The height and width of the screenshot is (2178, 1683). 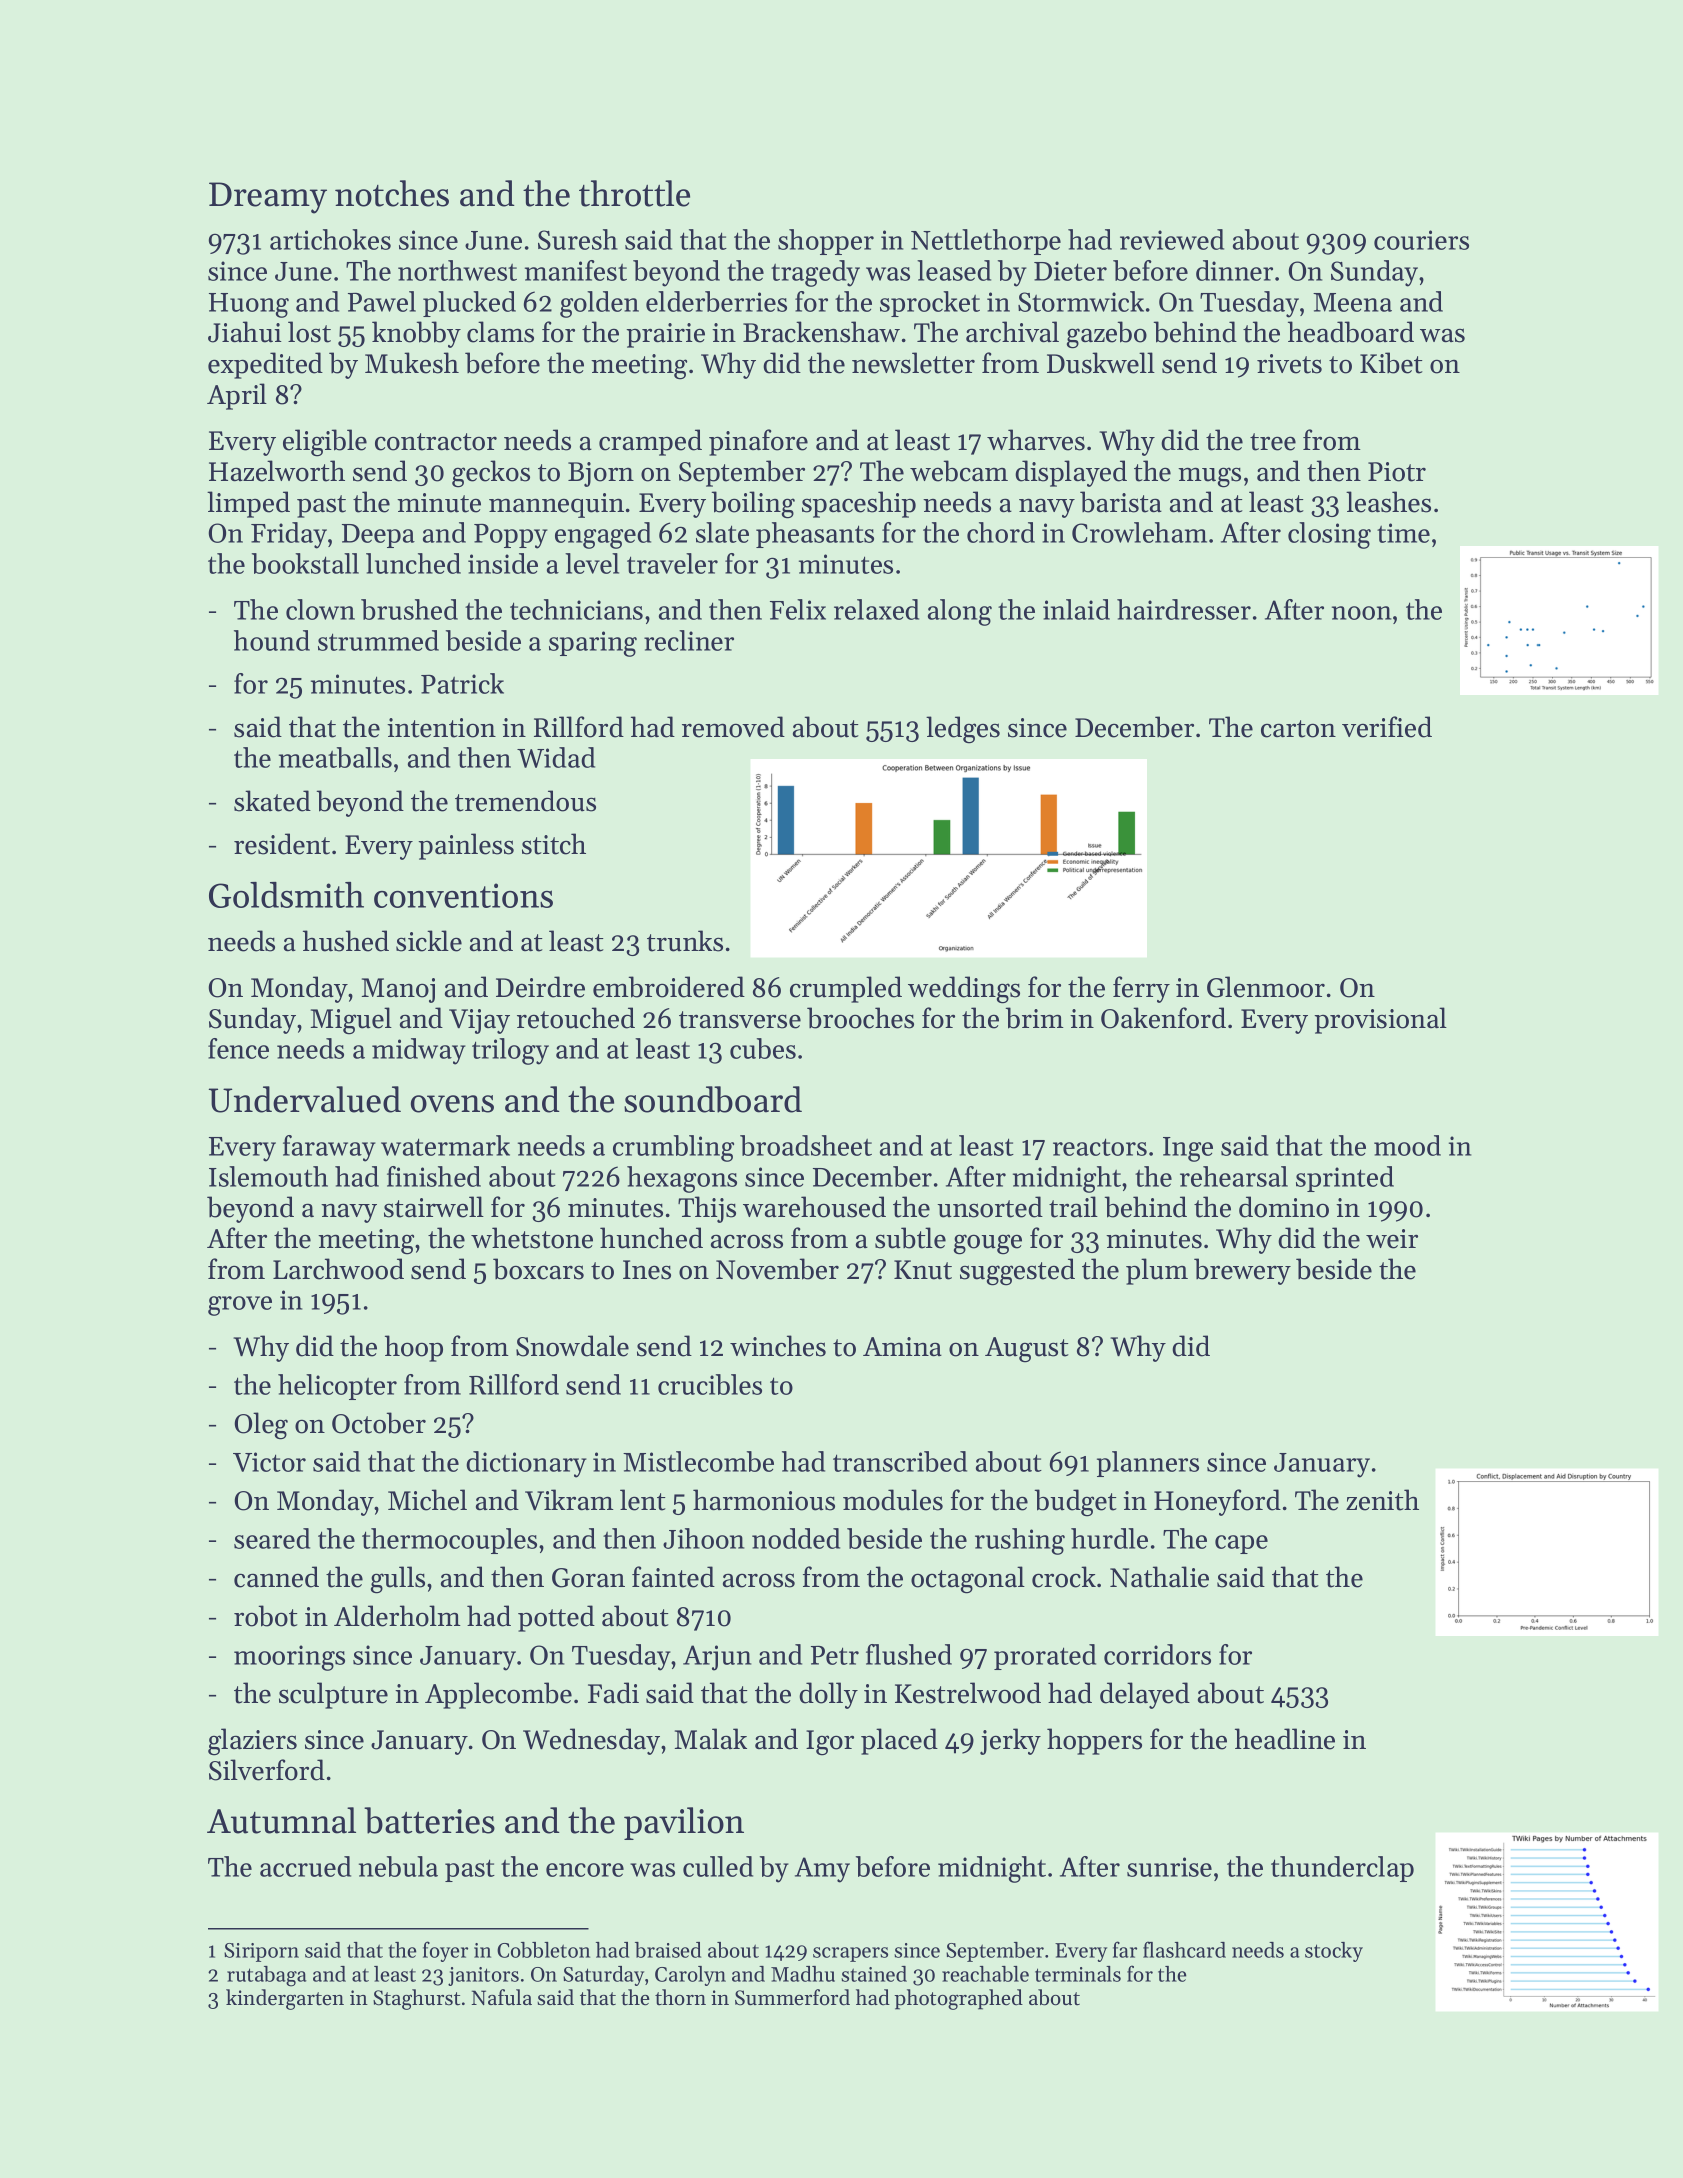 What do you see at coordinates (964, 990) in the screenshot?
I see `weddings` at bounding box center [964, 990].
